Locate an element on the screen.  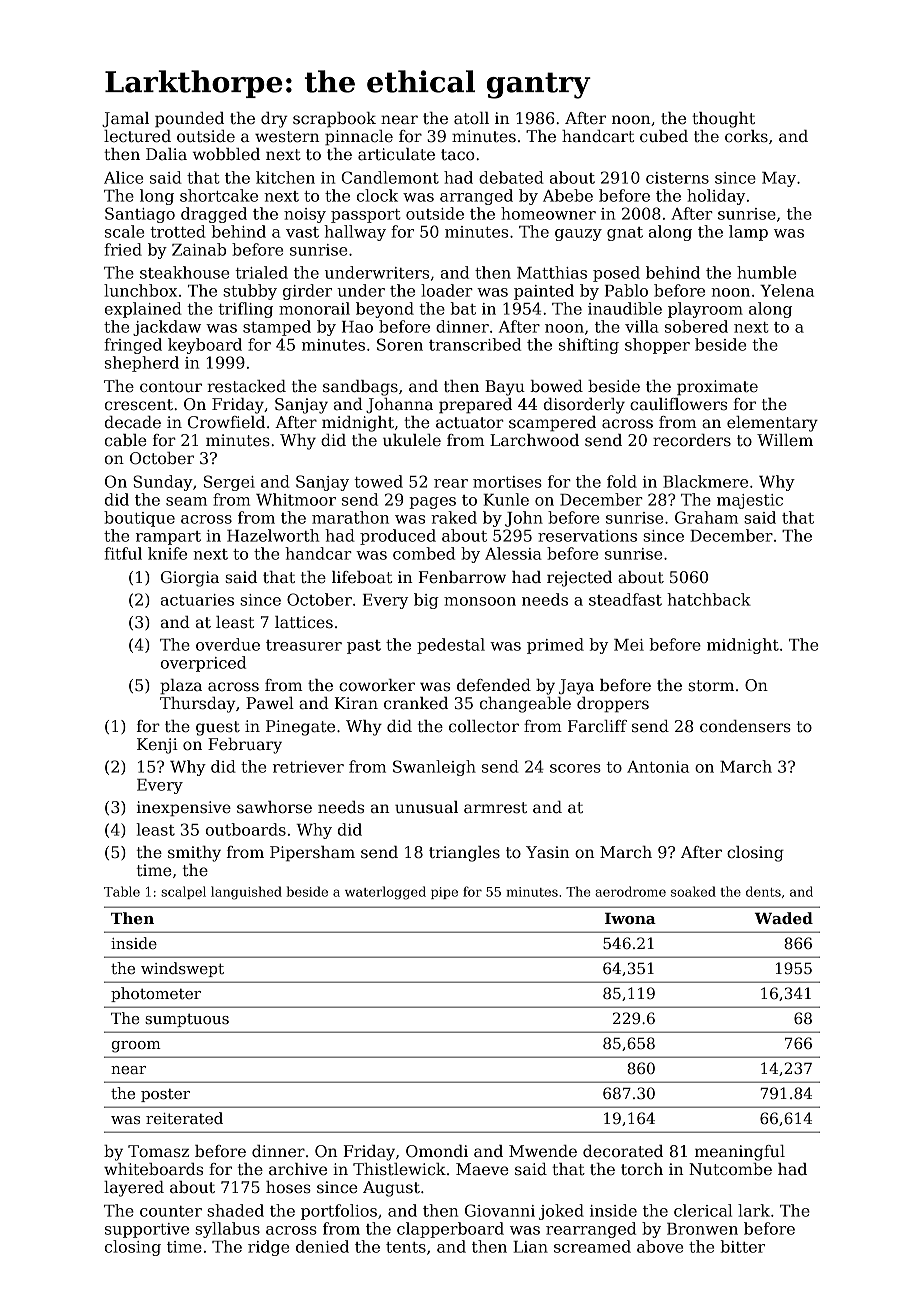
holiday is located at coordinates (716, 197).
